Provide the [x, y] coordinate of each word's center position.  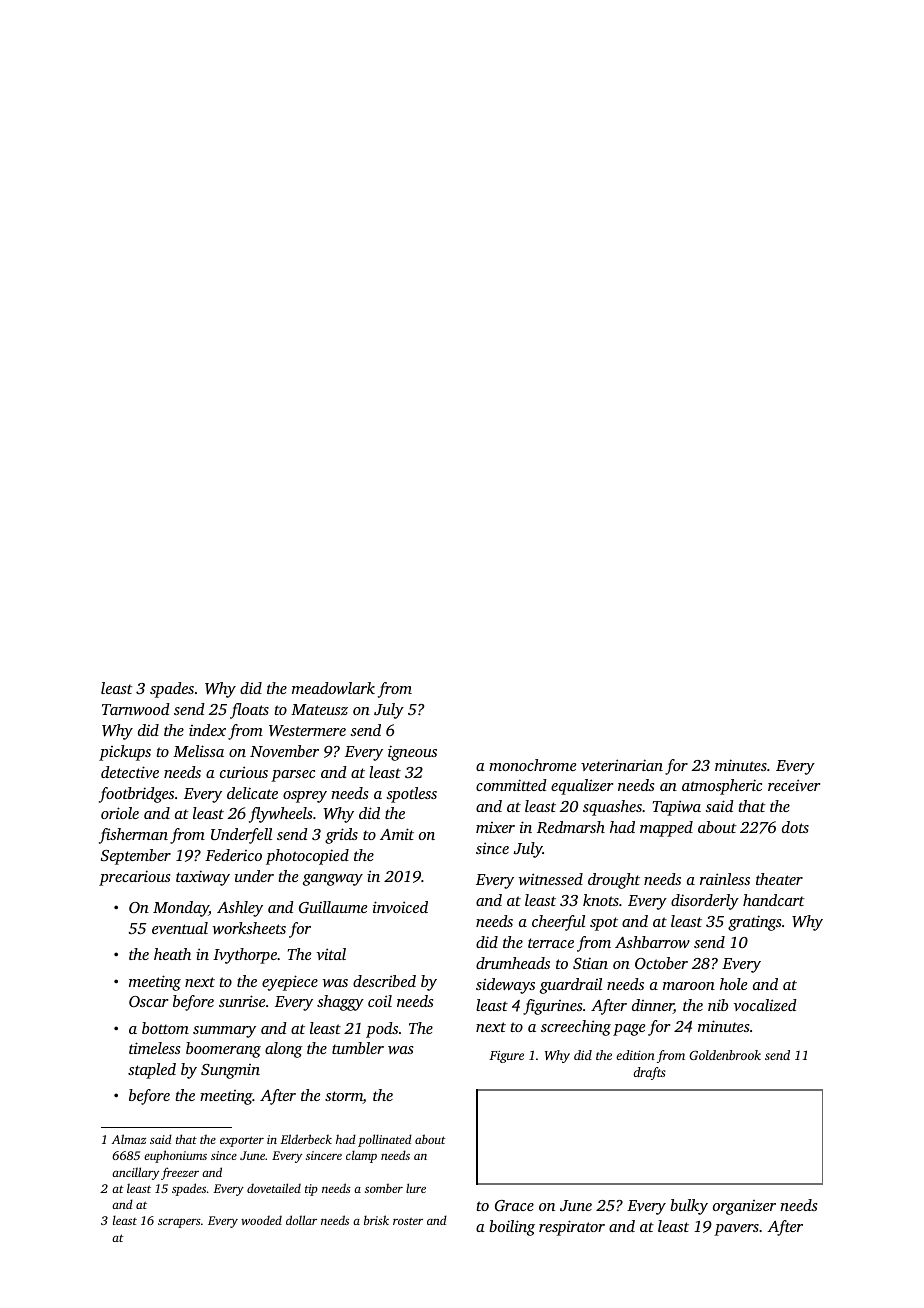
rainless [725, 879]
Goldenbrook [725, 1055]
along [284, 1050]
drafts [649, 1073]
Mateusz [319, 709]
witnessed [550, 879]
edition [635, 1055]
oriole [120, 813]
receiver [794, 785]
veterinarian [622, 765]
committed [511, 785]
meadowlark [333, 688]
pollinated [385, 1140]
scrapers [179, 1223]
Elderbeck [306, 1139]
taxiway [203, 878]
